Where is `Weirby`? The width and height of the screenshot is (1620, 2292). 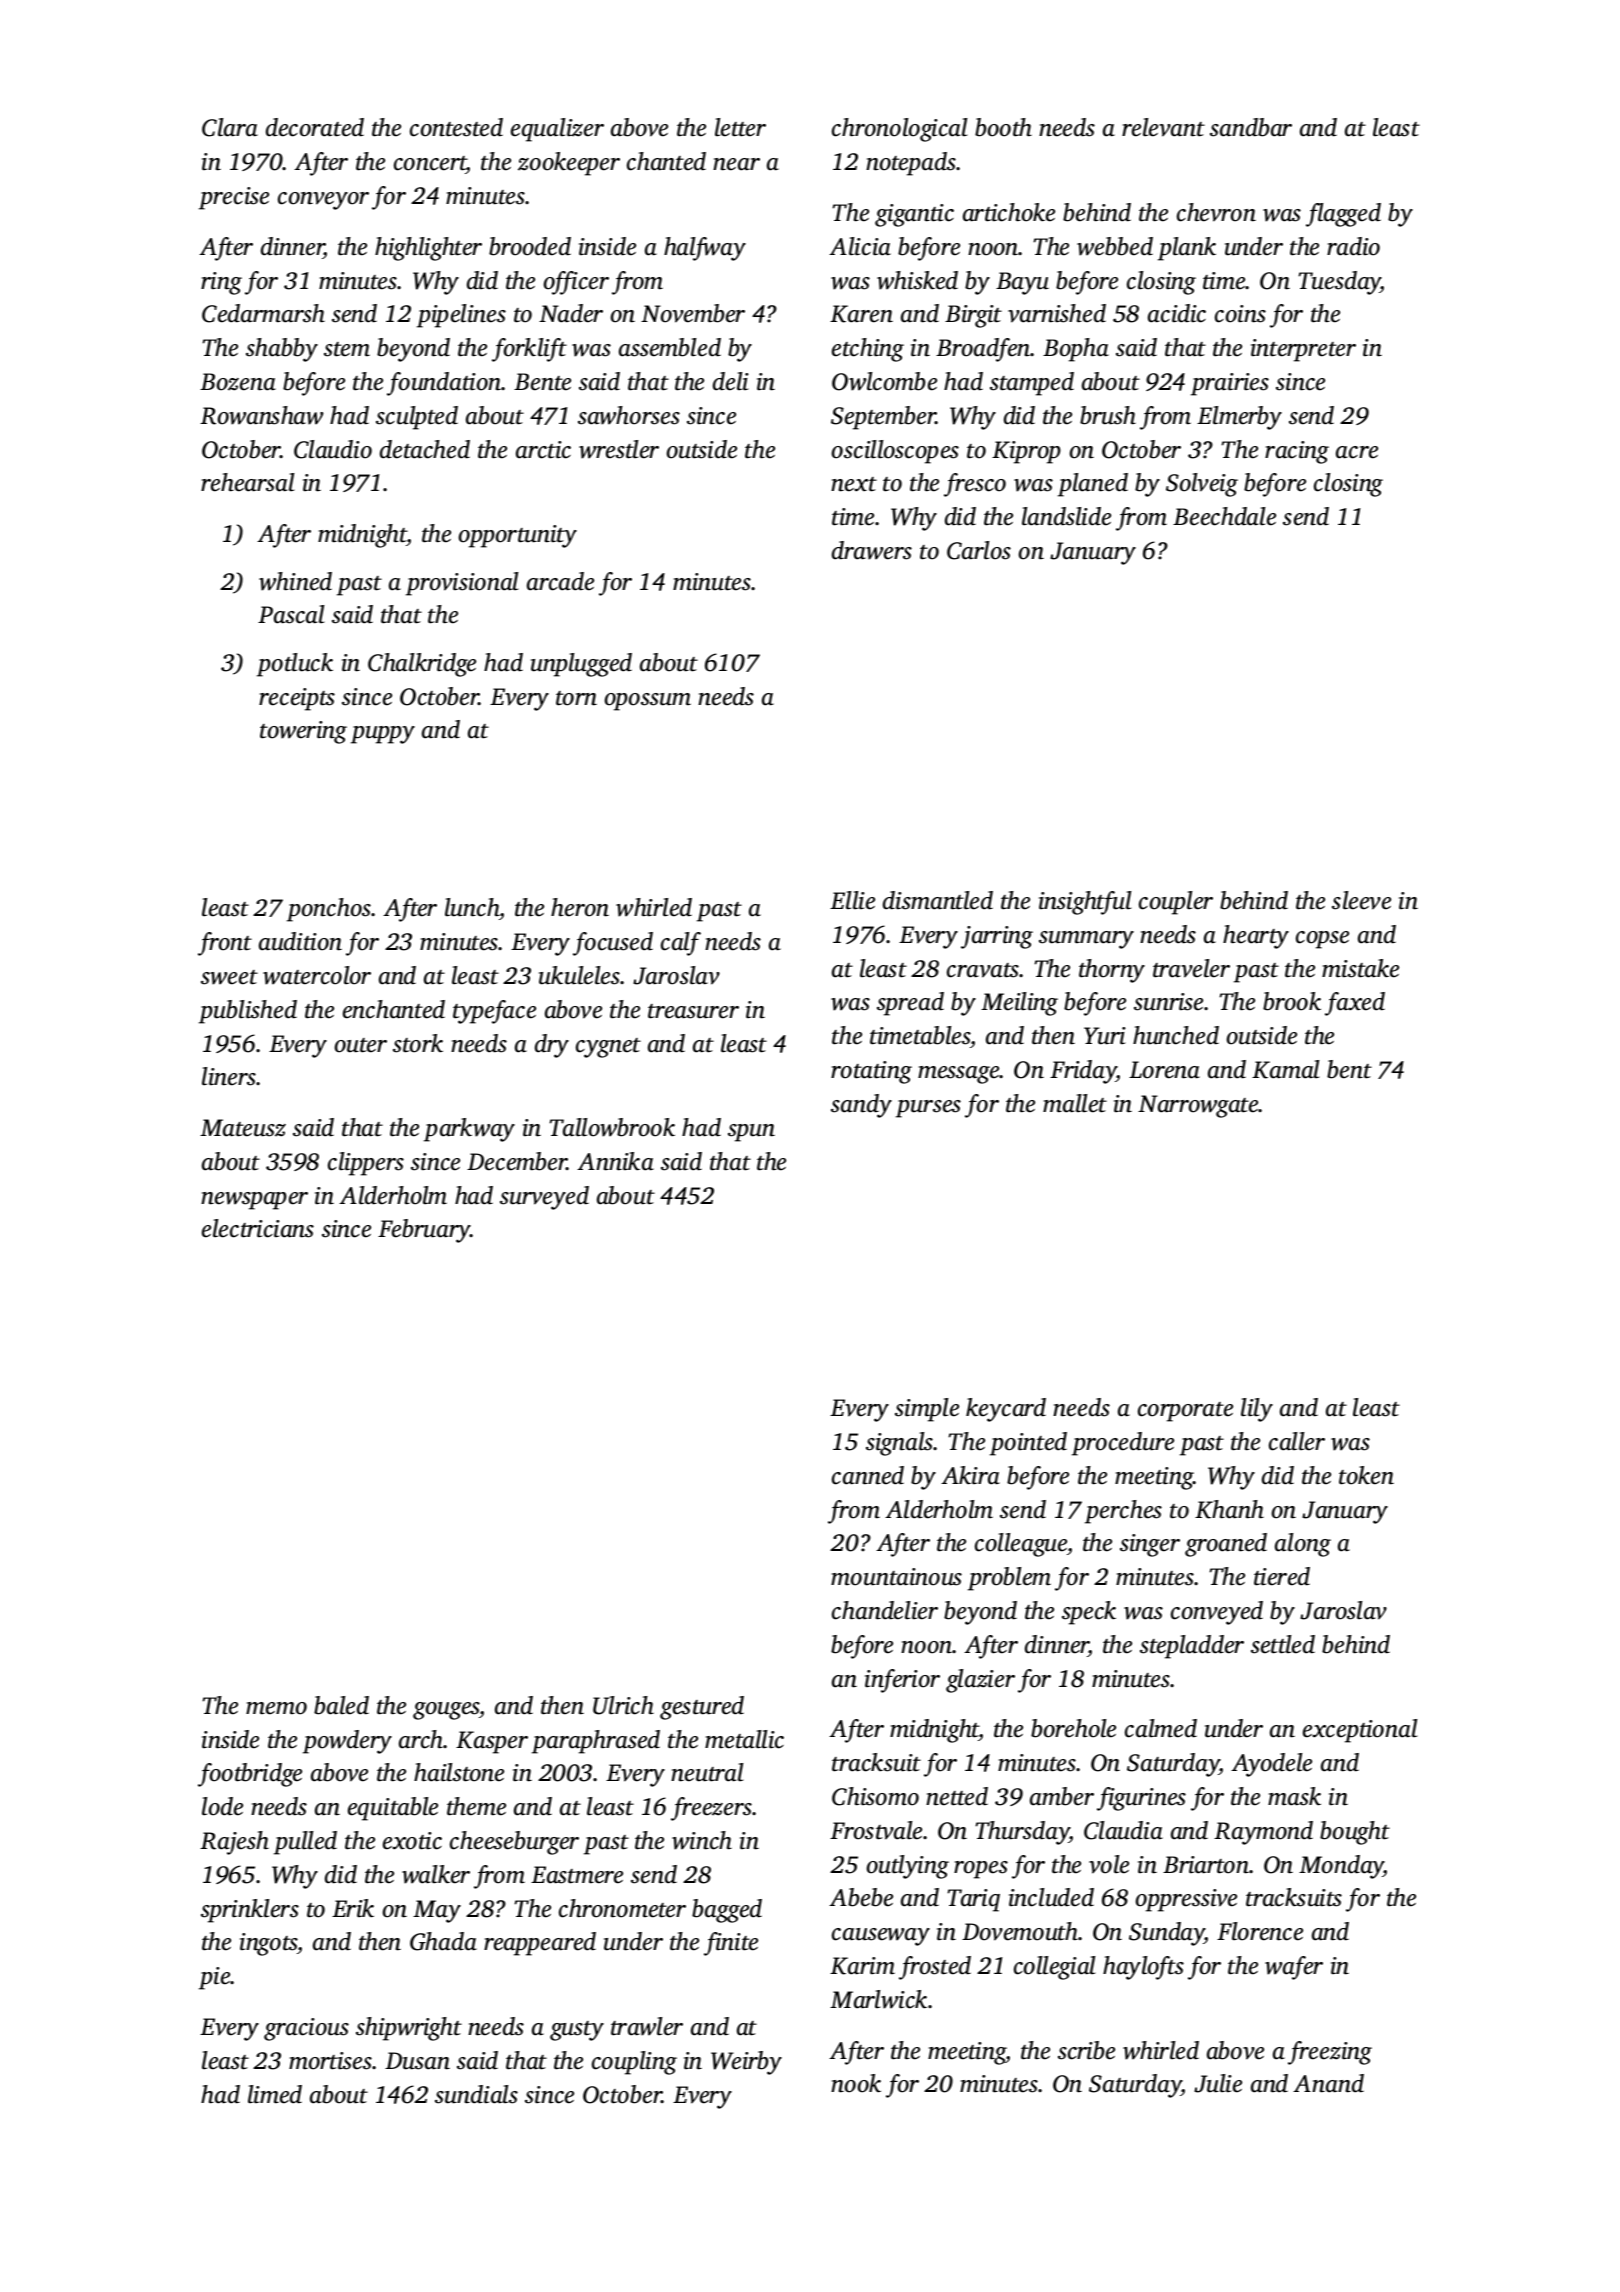 Weirby is located at coordinates (746, 2063).
